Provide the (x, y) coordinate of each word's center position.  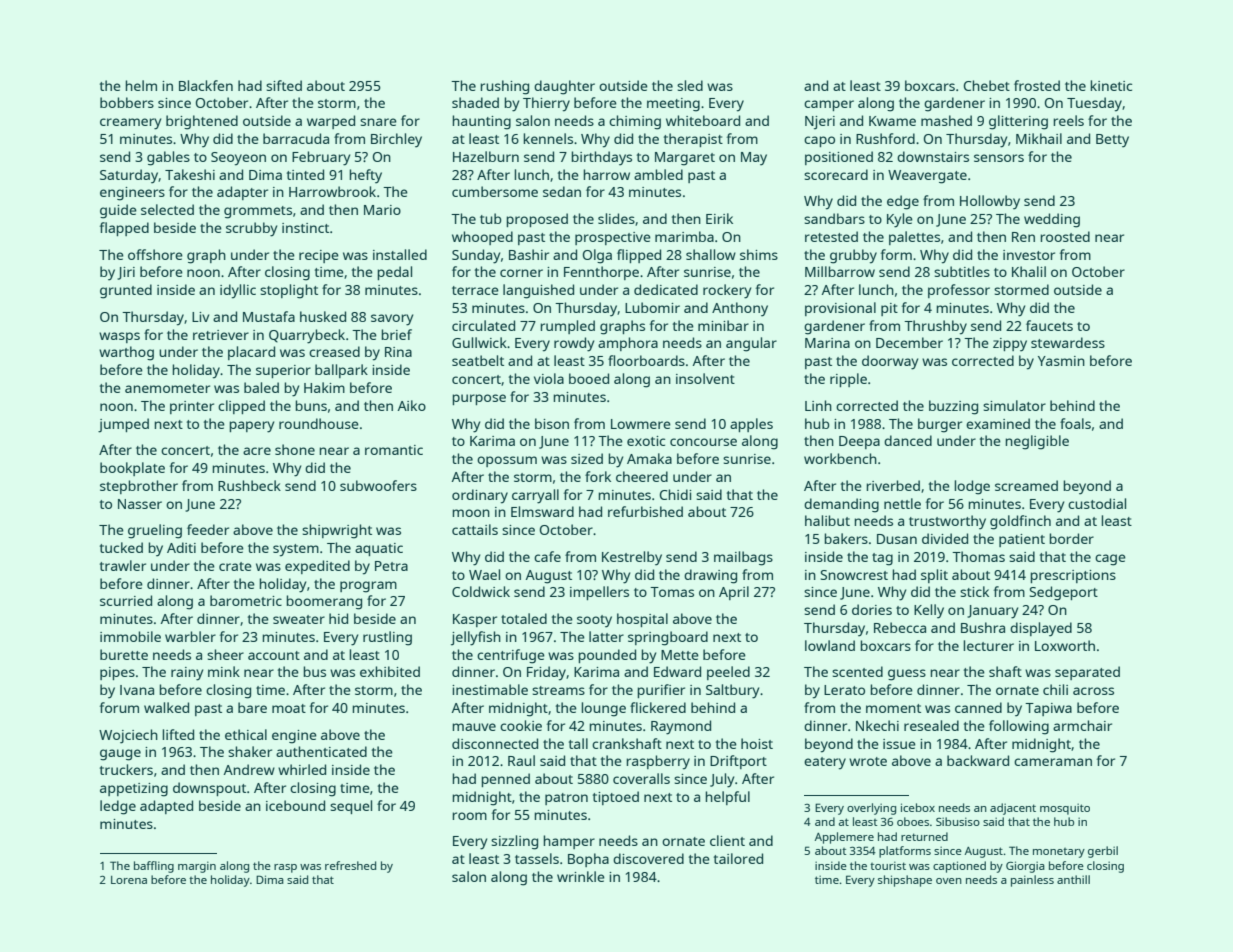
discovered (648, 858)
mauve (474, 727)
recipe (319, 256)
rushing (504, 87)
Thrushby (935, 327)
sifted (284, 85)
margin (197, 867)
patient (1022, 540)
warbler (190, 636)
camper (829, 105)
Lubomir (652, 307)
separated (1087, 673)
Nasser (140, 504)
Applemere (844, 838)
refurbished (645, 511)
